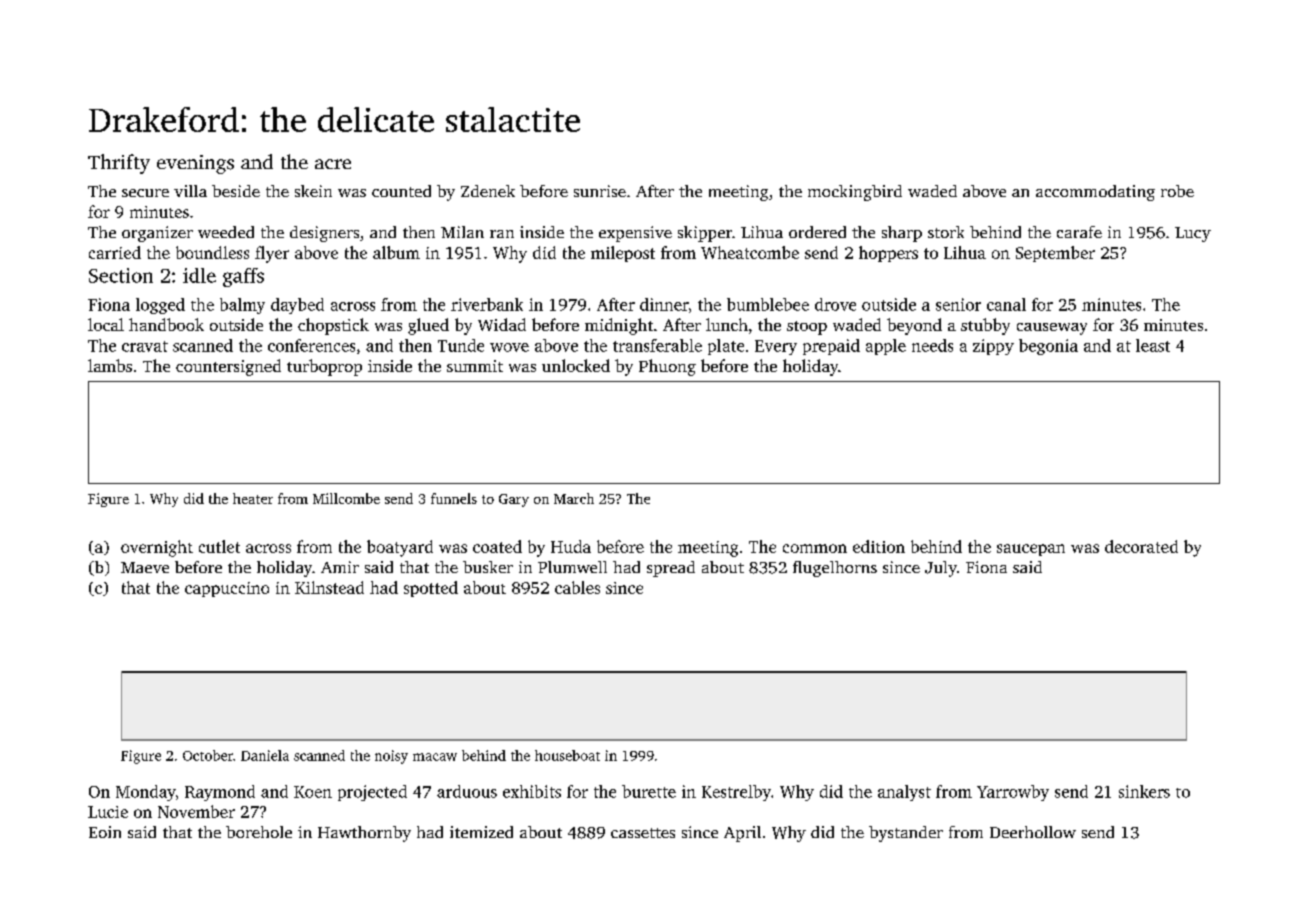 This page has width=1308, height=924. I want to click on common, so click(815, 548).
